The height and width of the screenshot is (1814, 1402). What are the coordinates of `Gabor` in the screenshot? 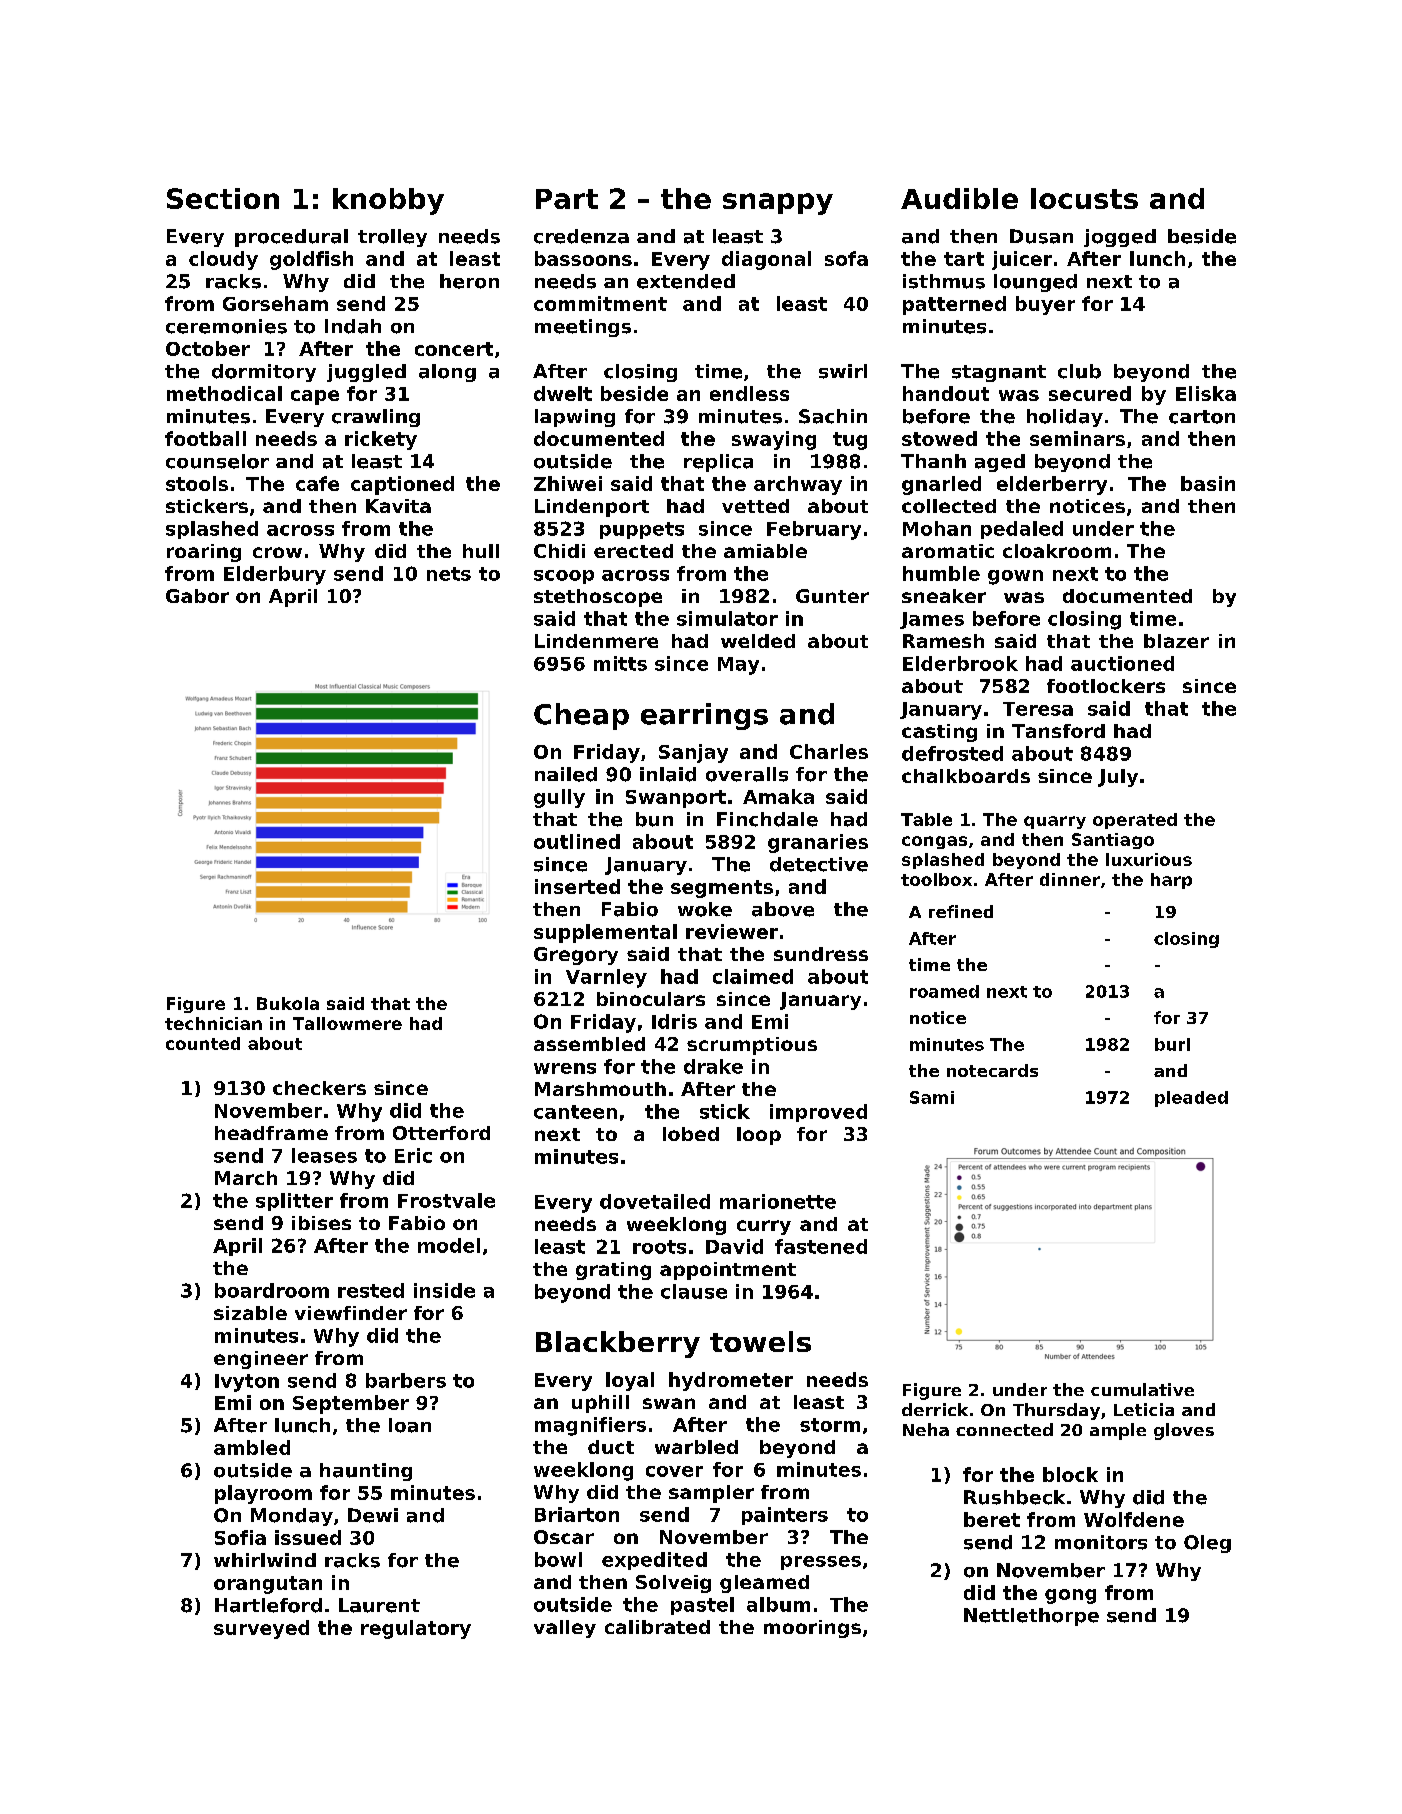 It's located at (197, 596).
